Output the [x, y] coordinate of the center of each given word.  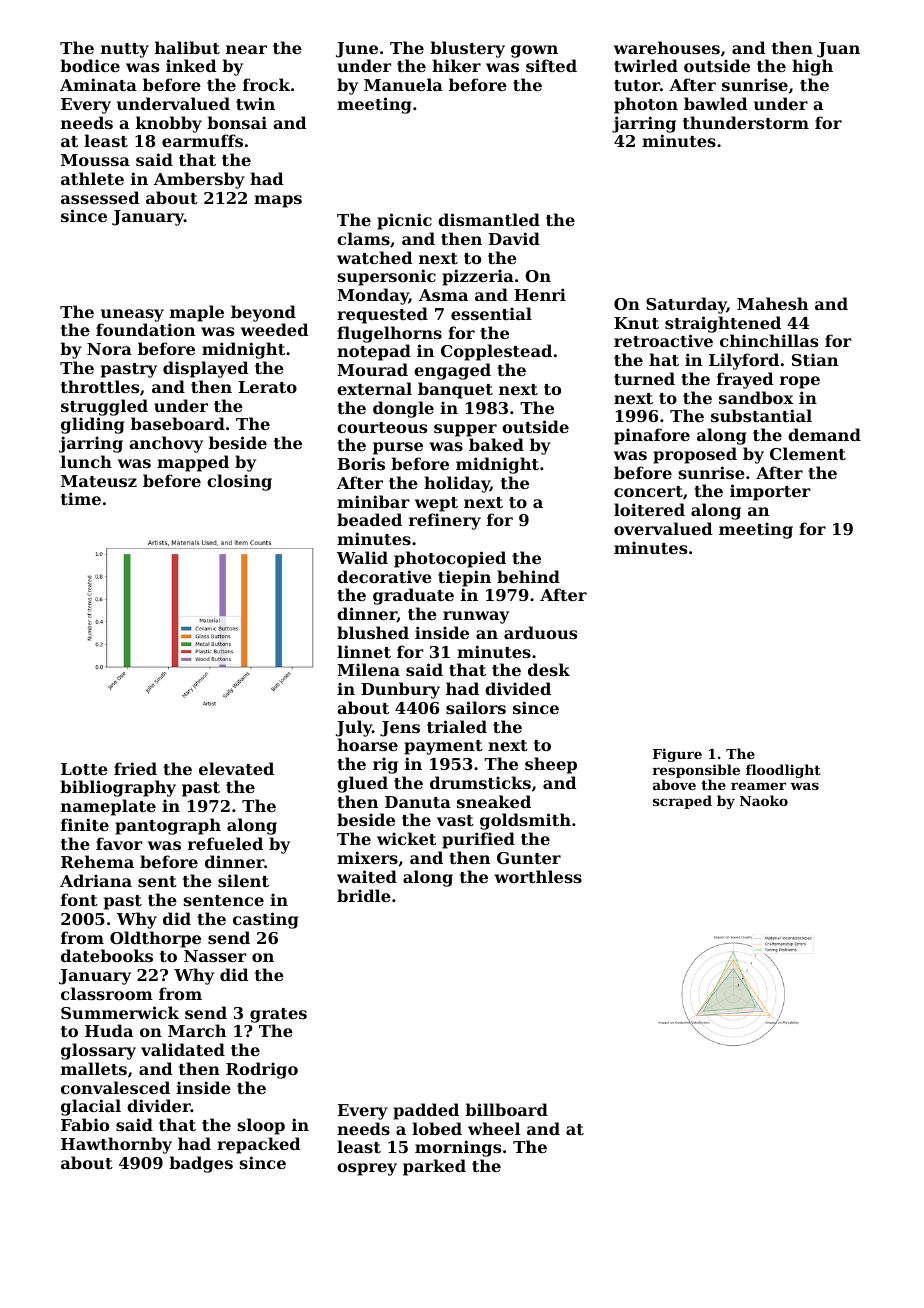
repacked [259, 1145]
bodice [90, 65]
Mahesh [772, 303]
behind [528, 576]
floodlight [783, 771]
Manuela [403, 84]
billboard [506, 1109]
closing [239, 482]
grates [278, 1015]
